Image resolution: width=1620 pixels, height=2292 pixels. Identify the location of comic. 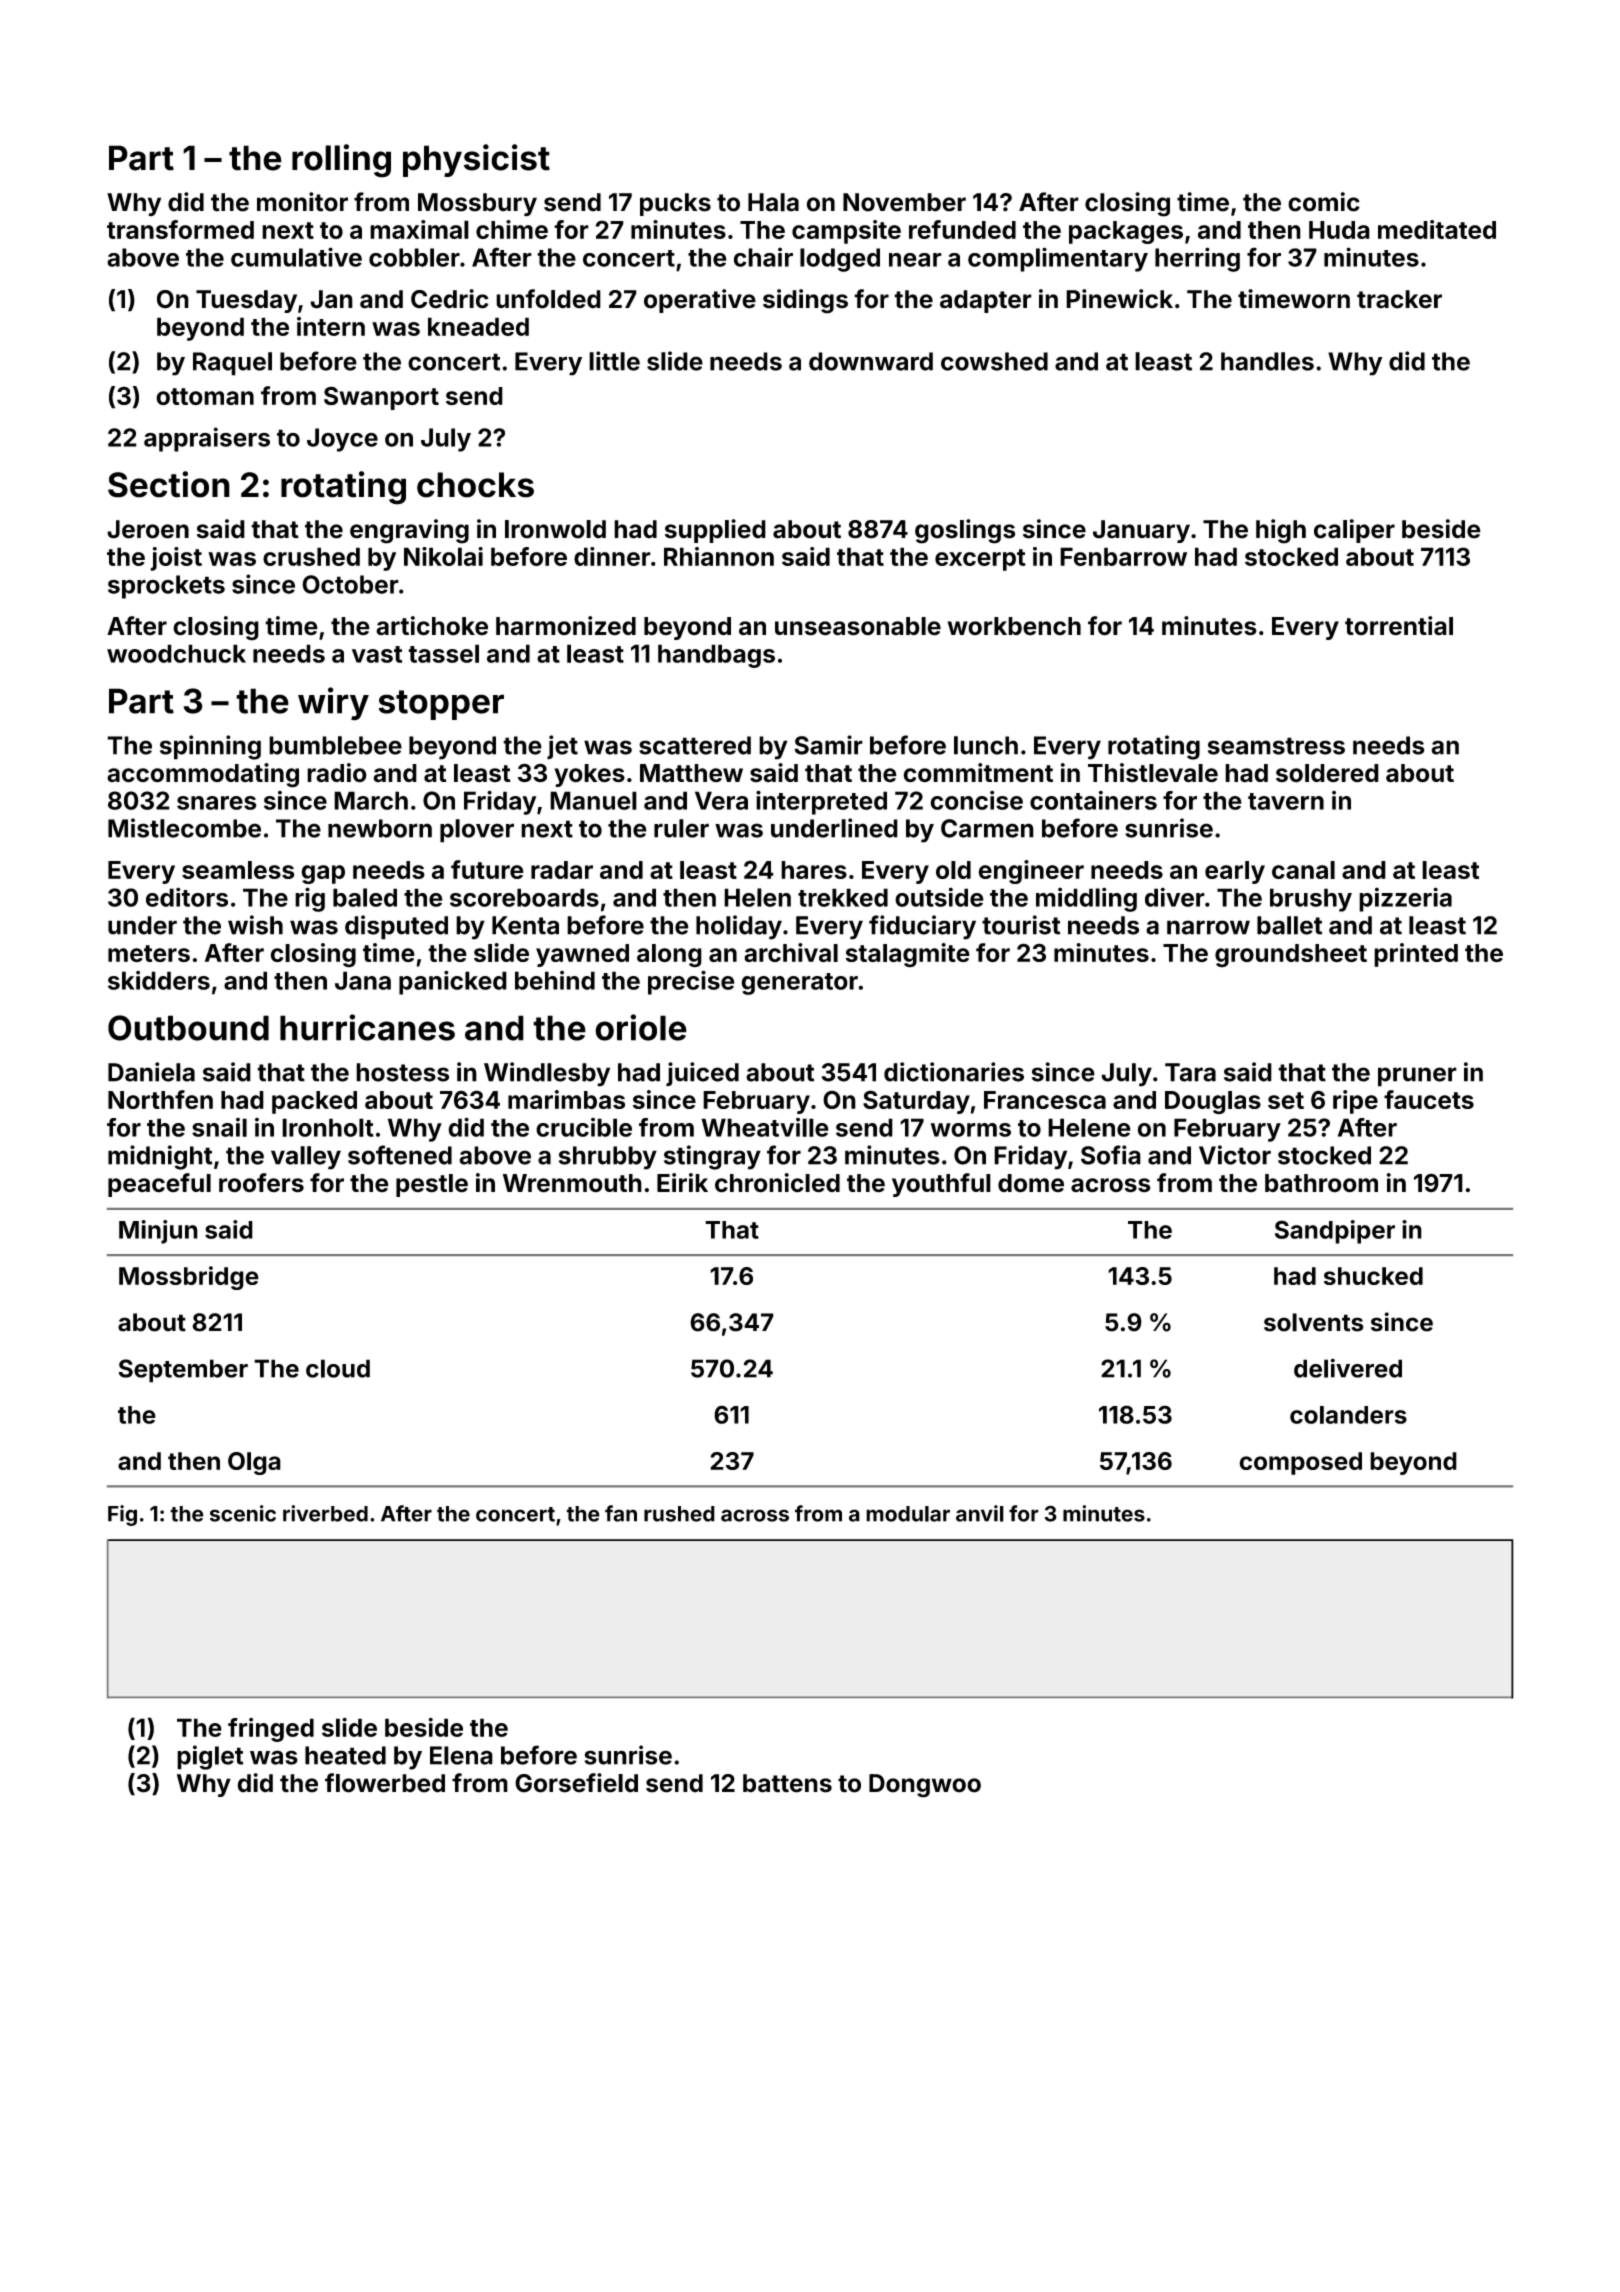
(1324, 202).
